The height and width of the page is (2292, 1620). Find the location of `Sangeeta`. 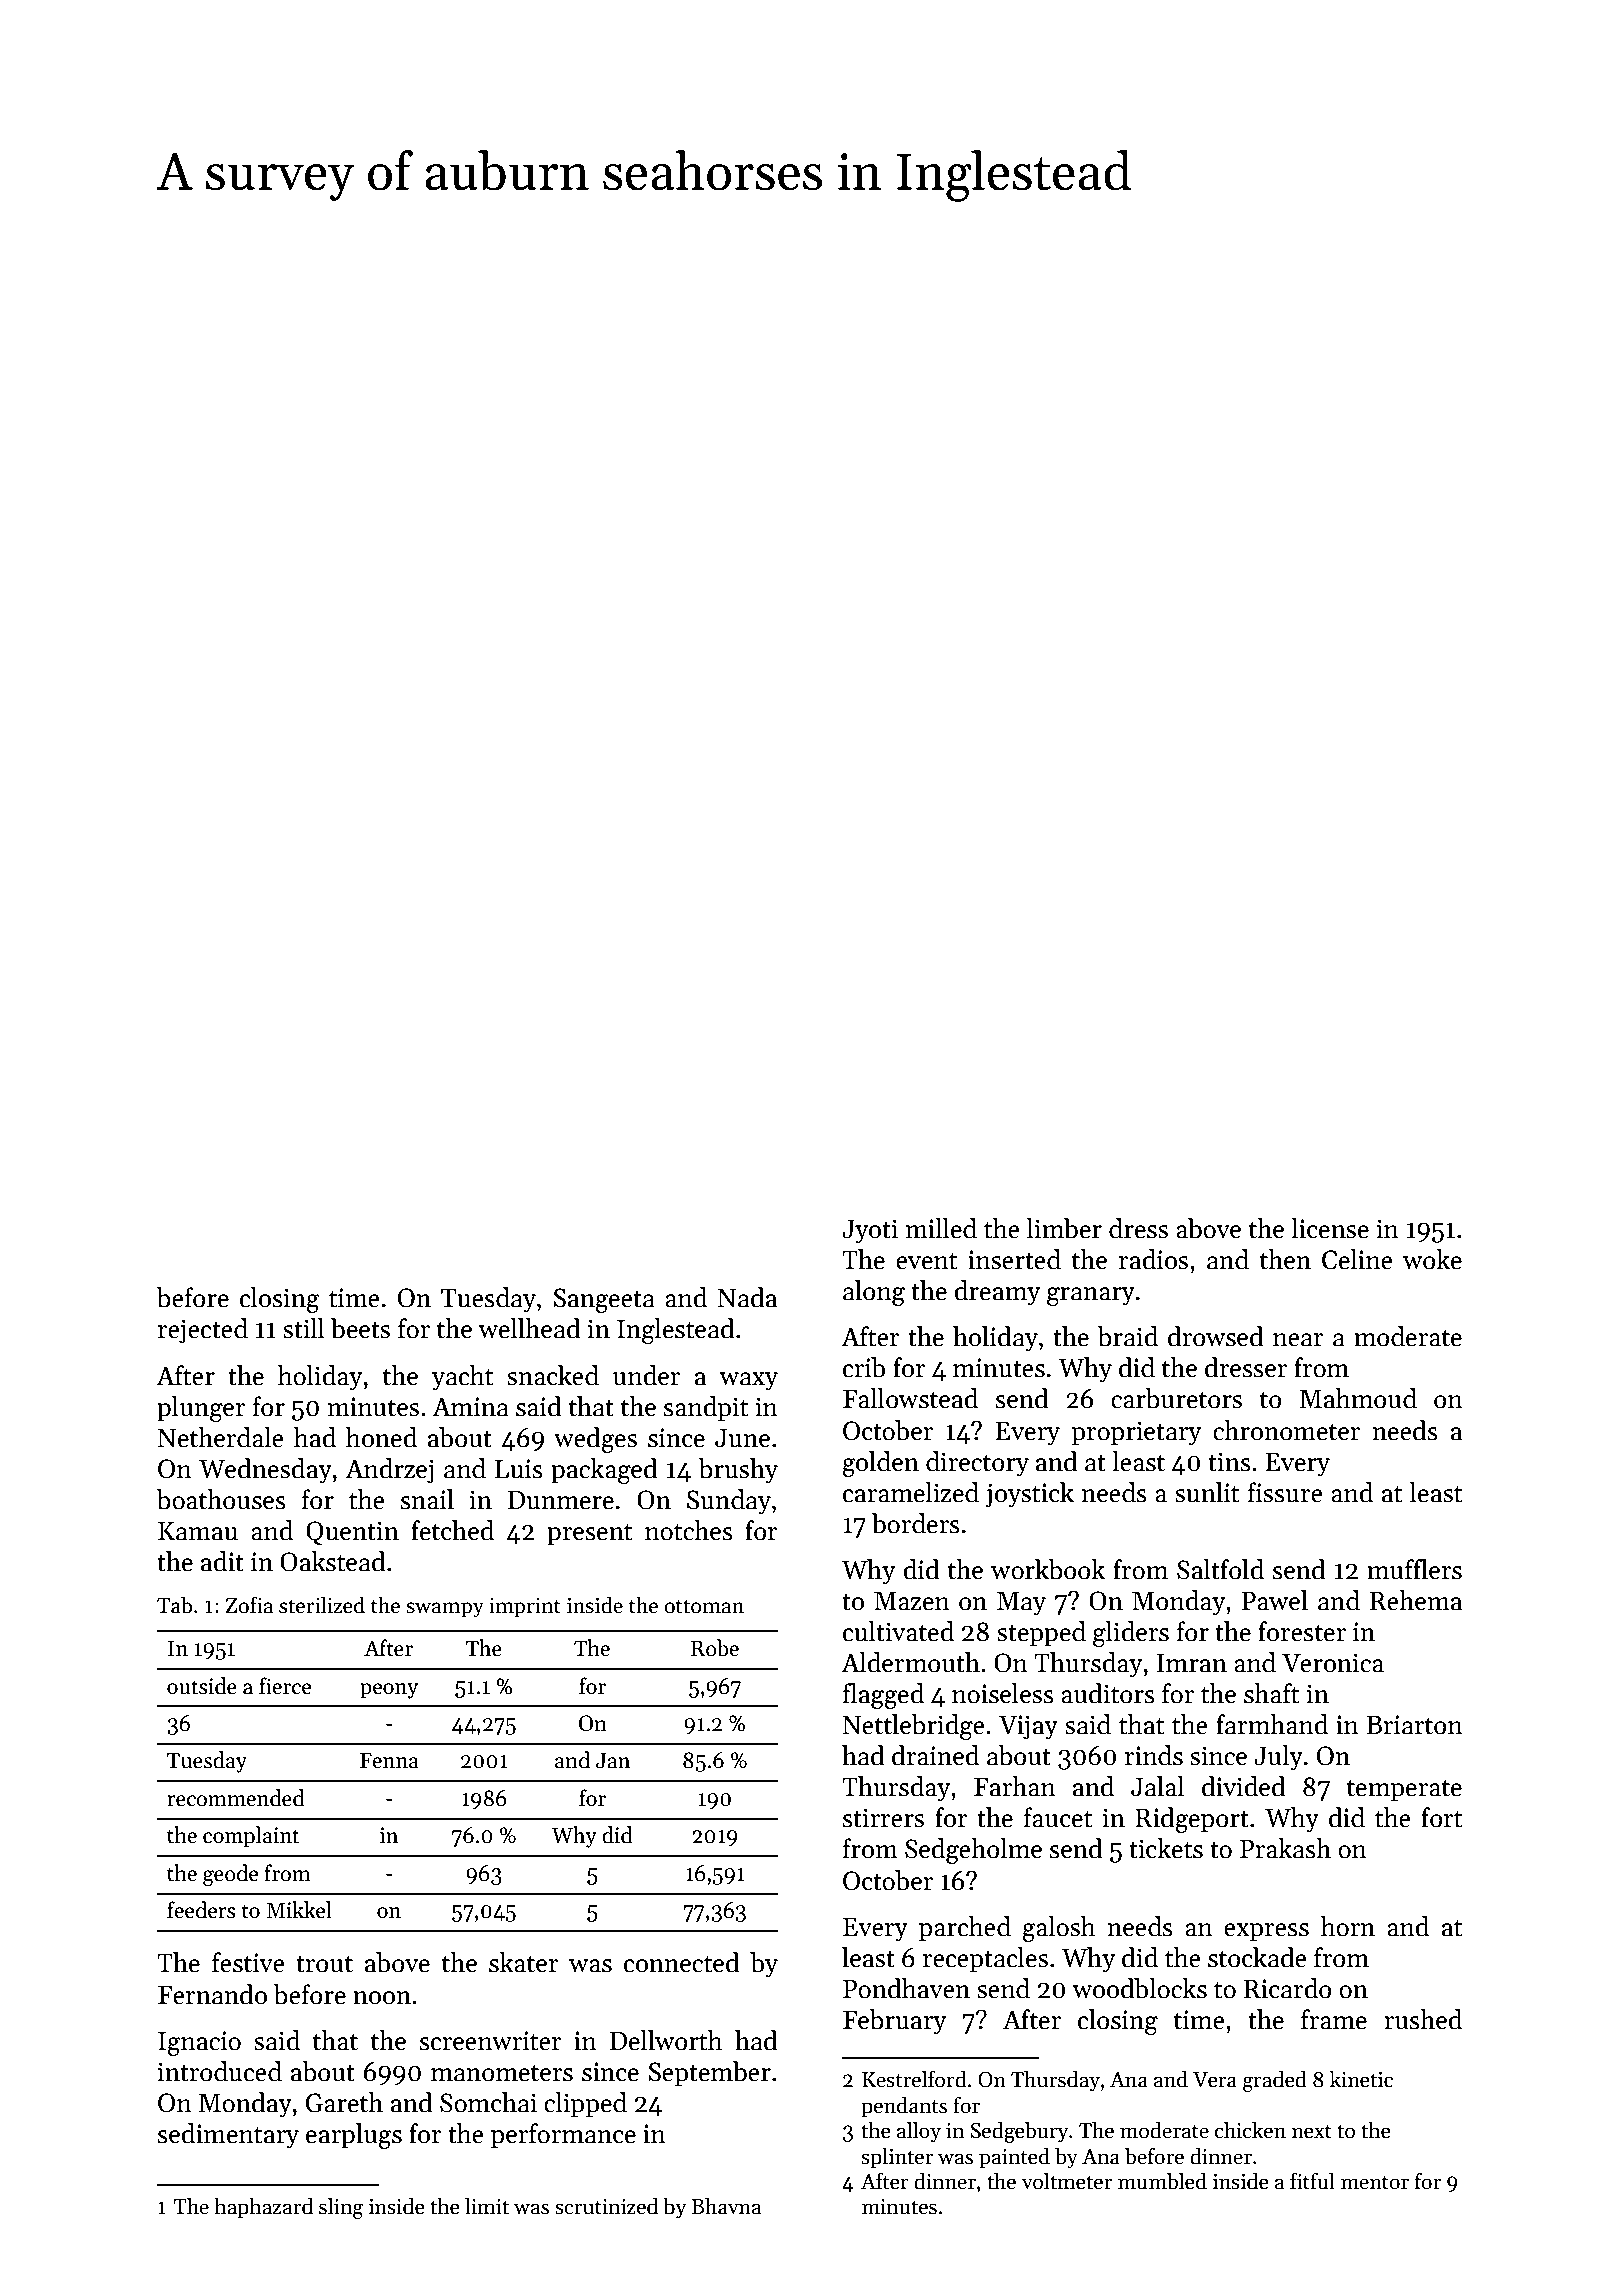

Sangeeta is located at coordinates (604, 1300).
